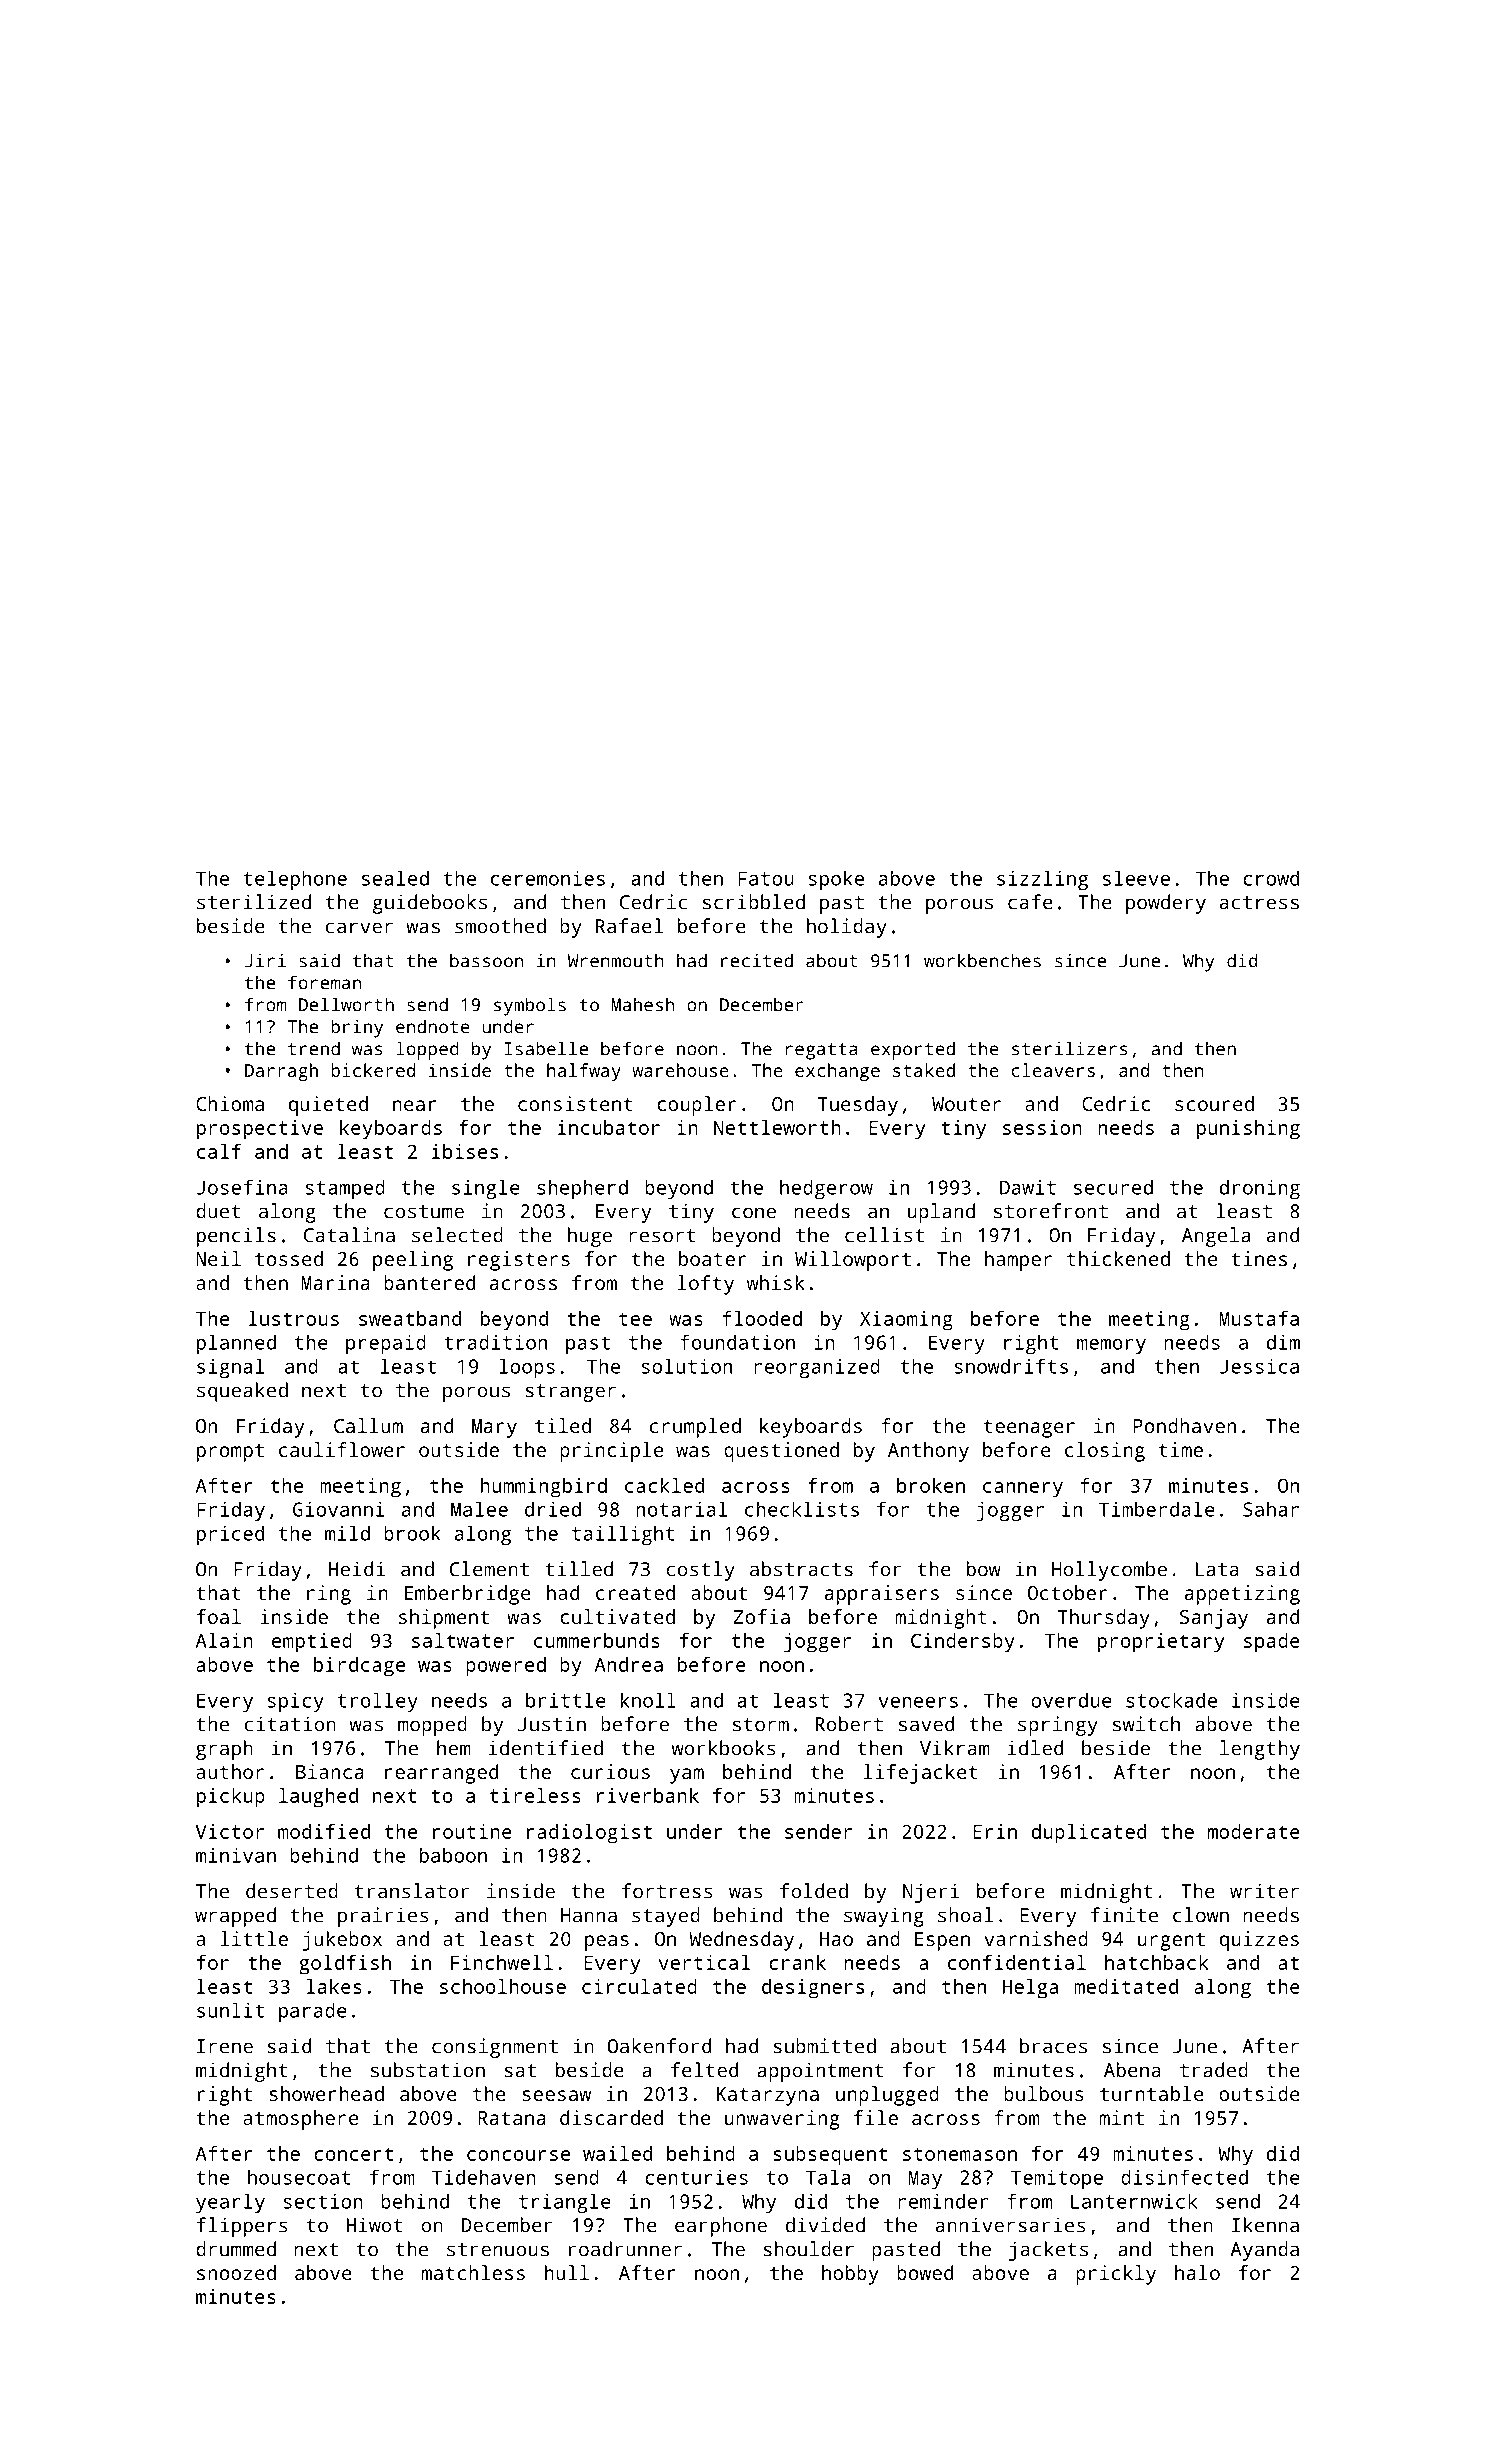  What do you see at coordinates (230, 1831) in the screenshot?
I see `Victor` at bounding box center [230, 1831].
